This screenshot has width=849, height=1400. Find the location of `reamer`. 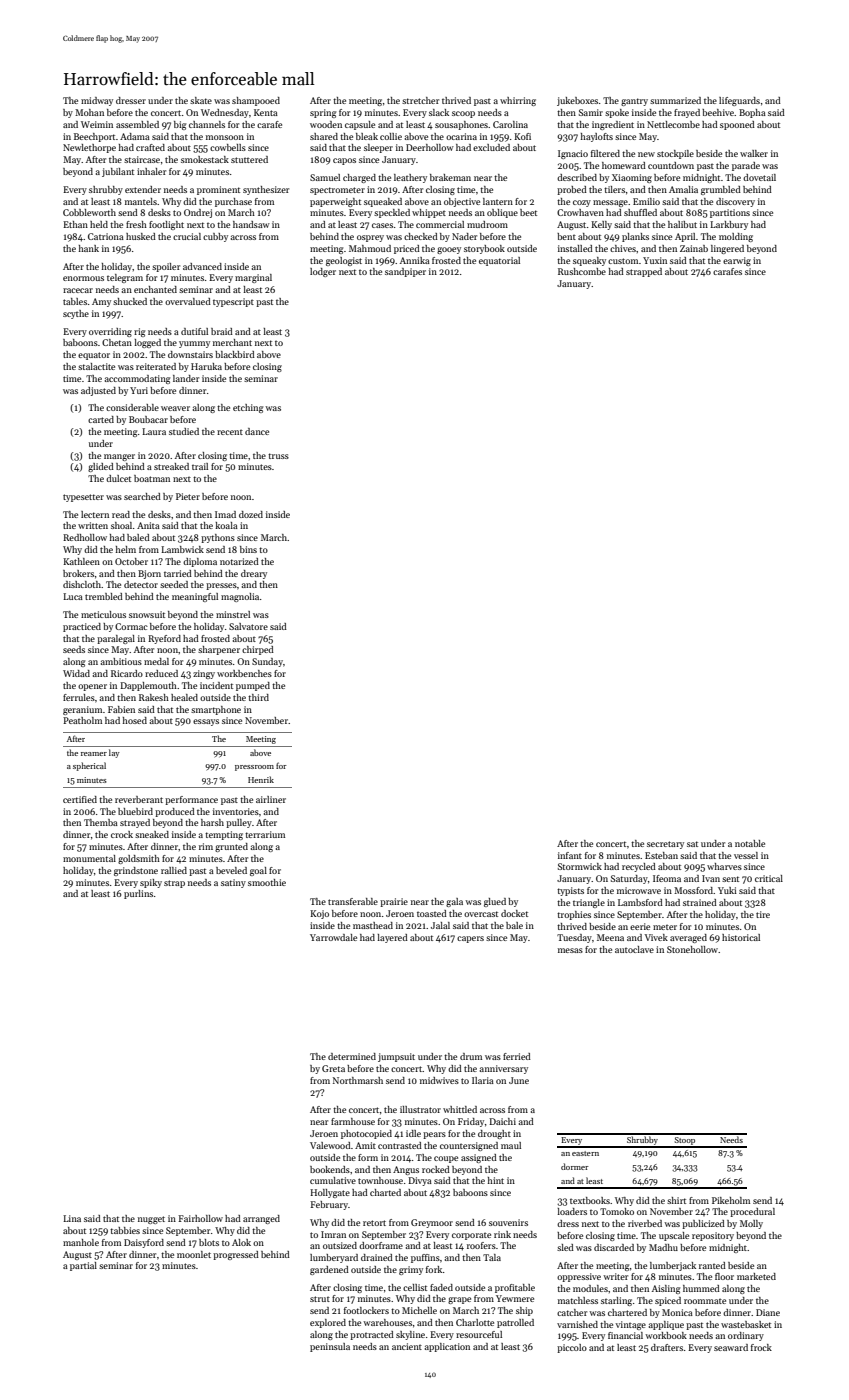

reamer is located at coordinates (94, 754).
